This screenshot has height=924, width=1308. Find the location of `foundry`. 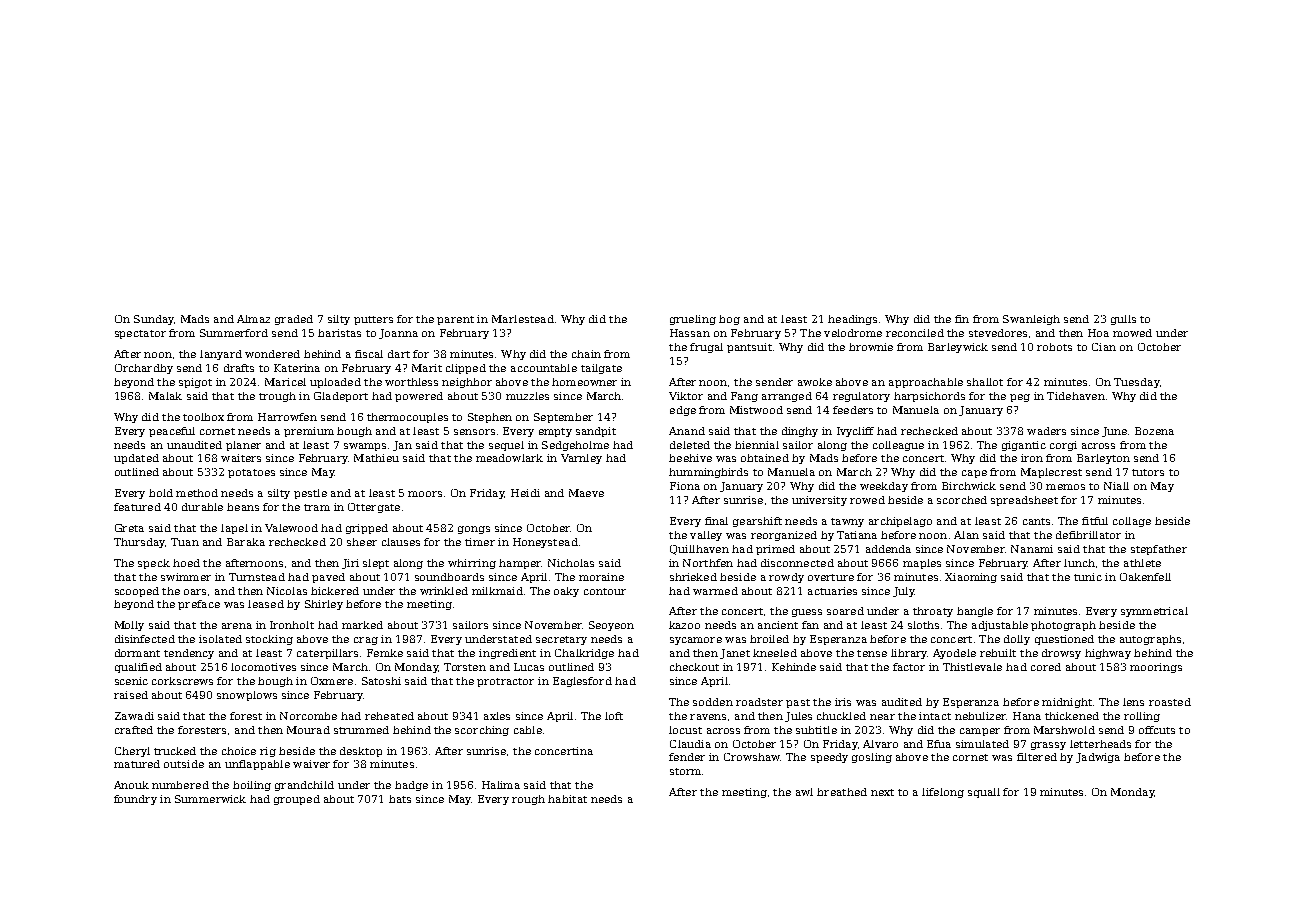

foundry is located at coordinates (135, 800).
